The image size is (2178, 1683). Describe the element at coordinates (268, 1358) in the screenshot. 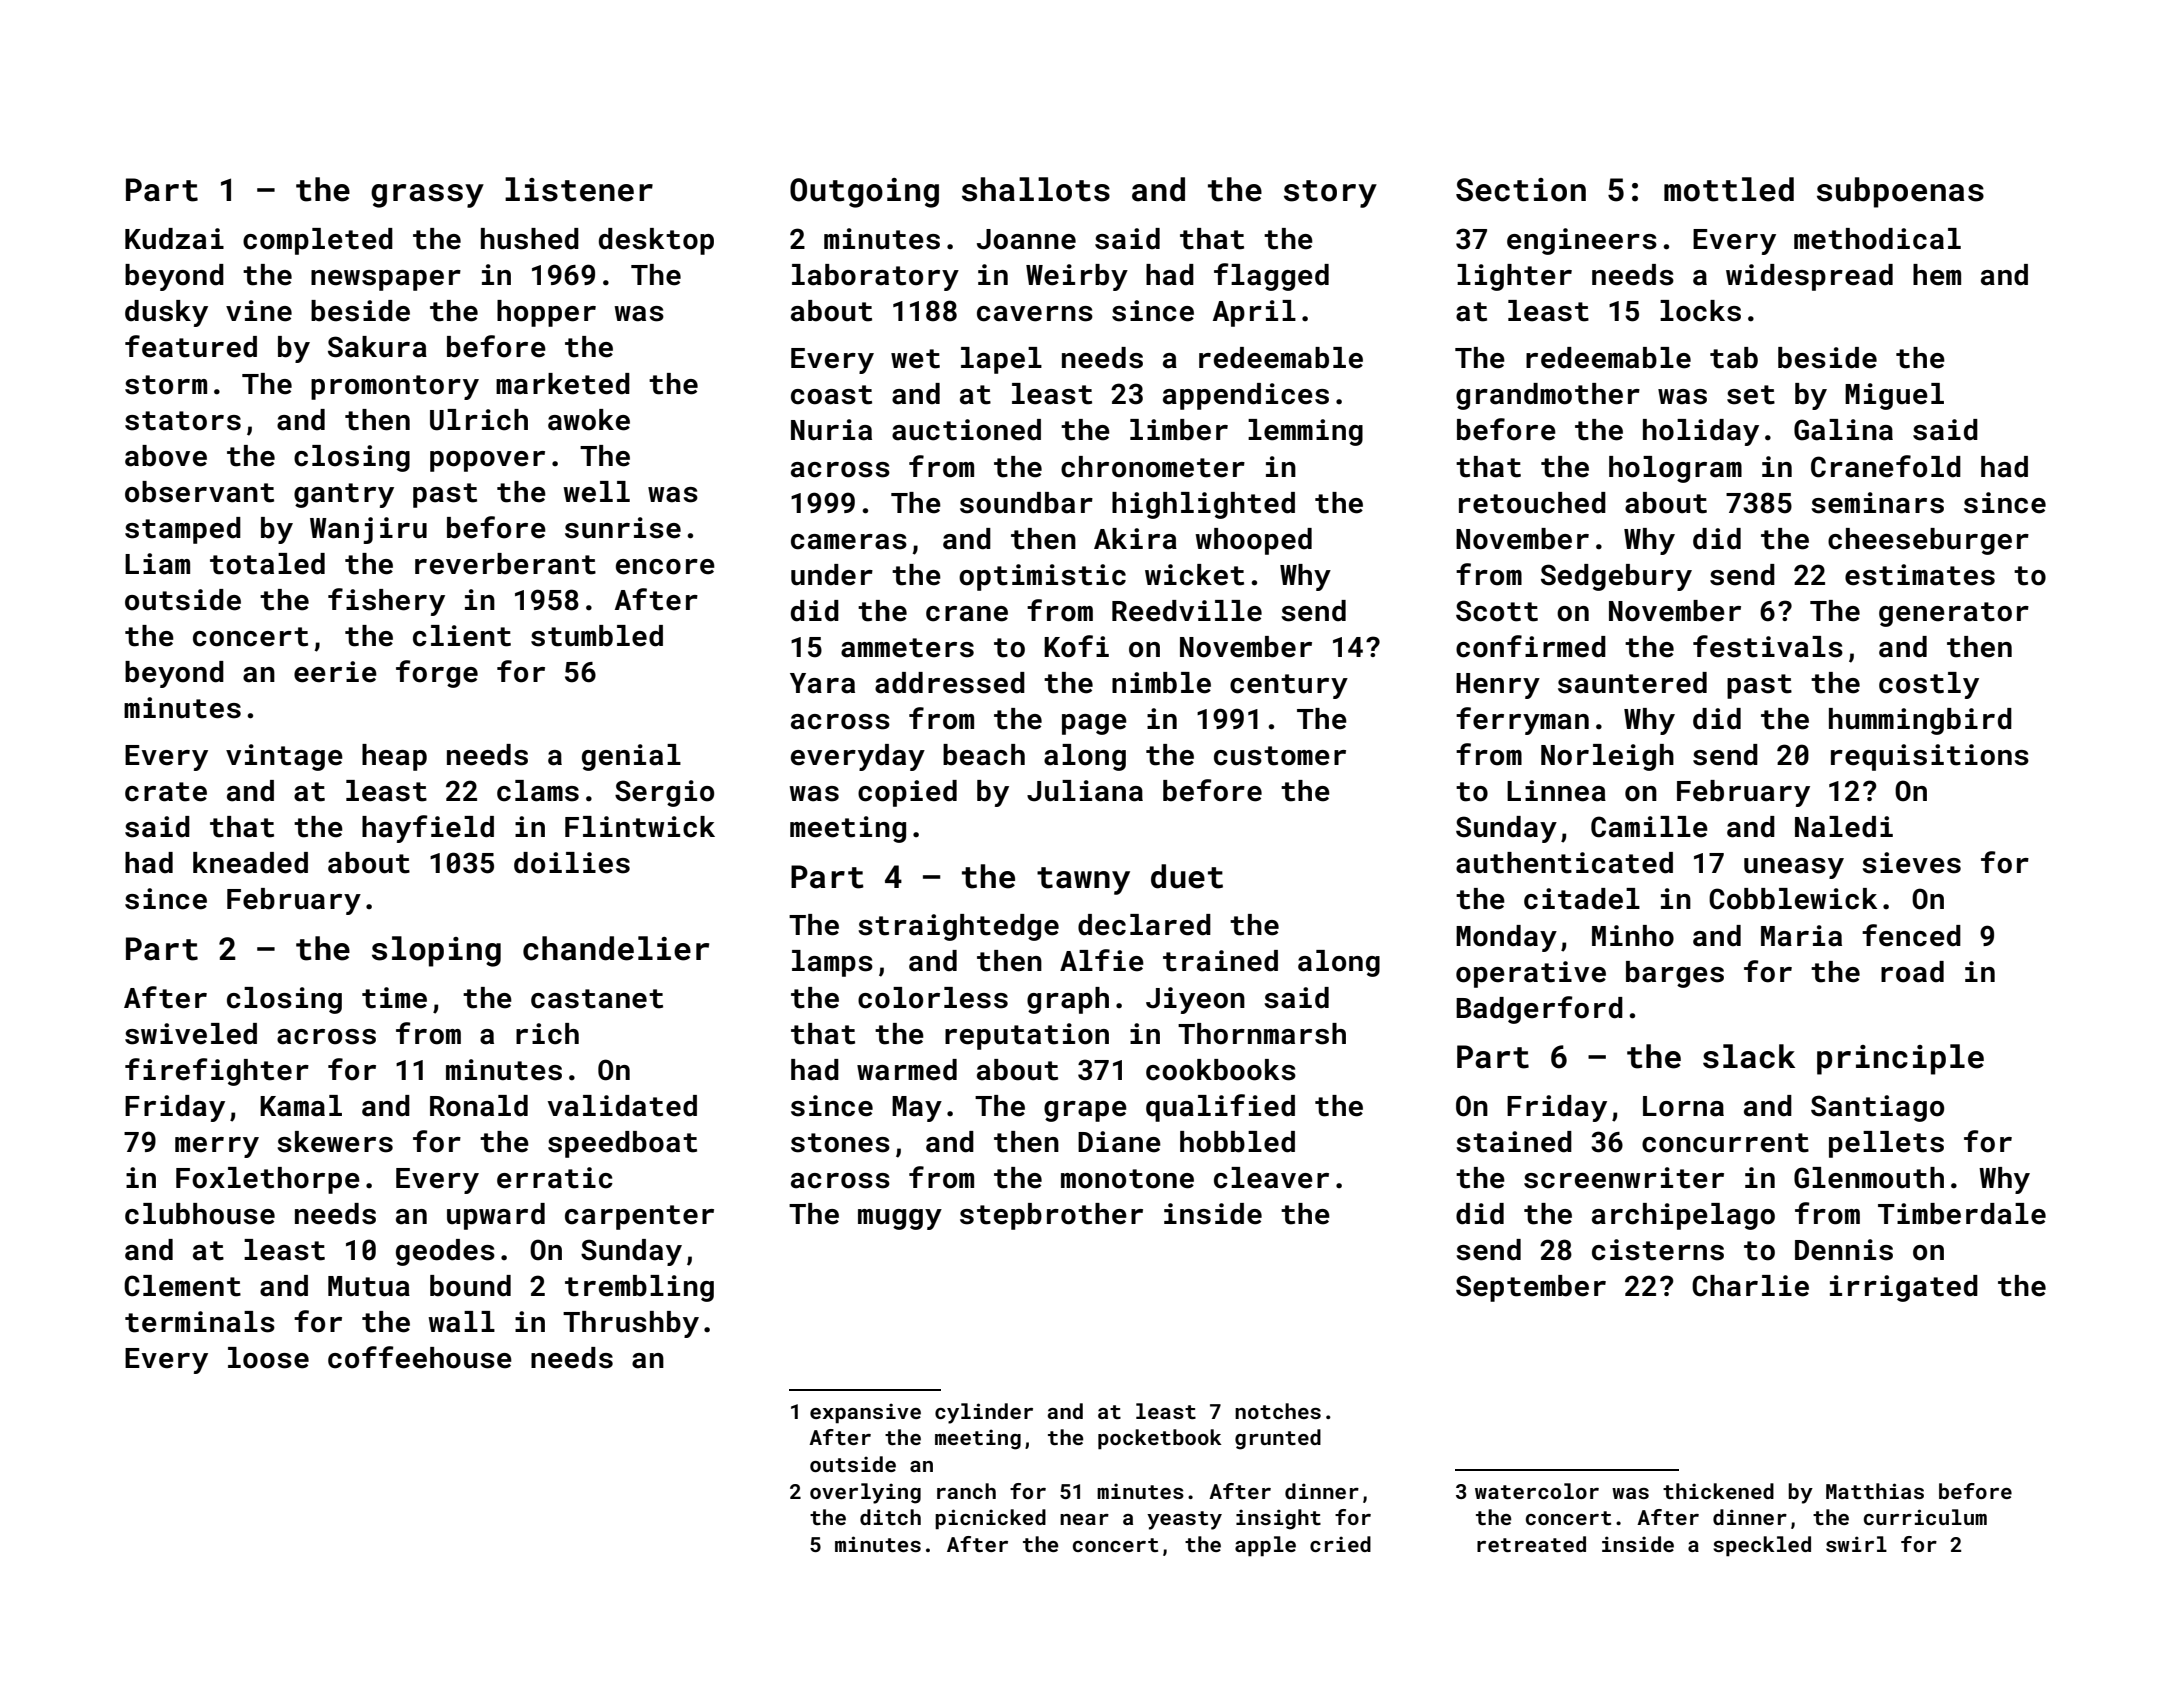

I see `loose` at that location.
